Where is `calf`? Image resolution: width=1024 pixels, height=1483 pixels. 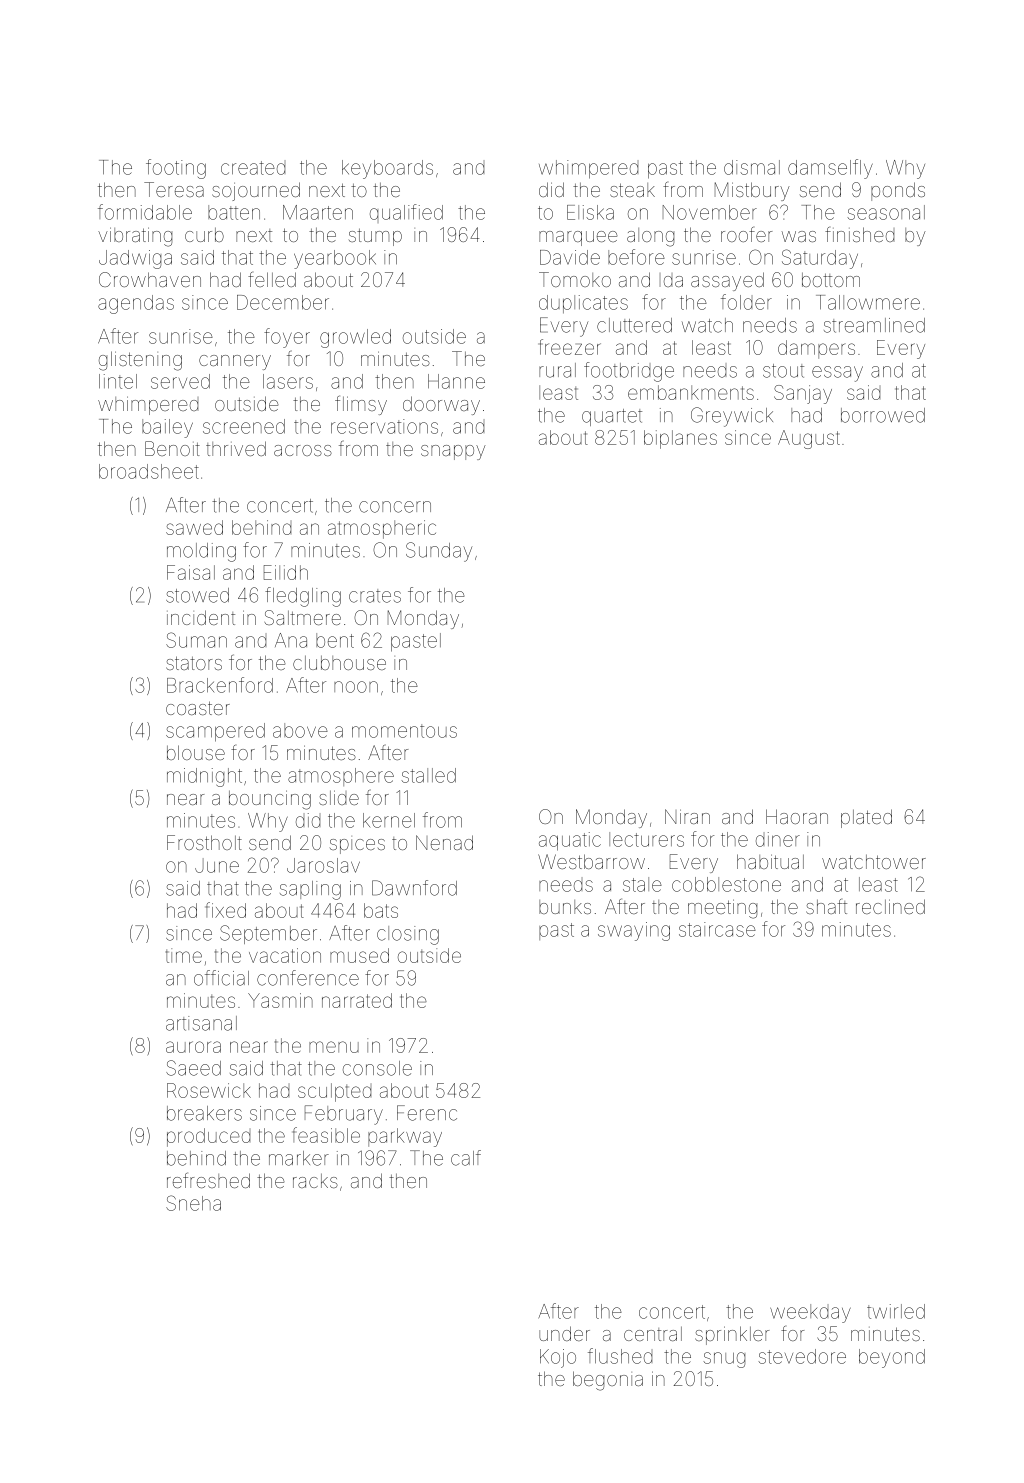 calf is located at coordinates (466, 1158).
